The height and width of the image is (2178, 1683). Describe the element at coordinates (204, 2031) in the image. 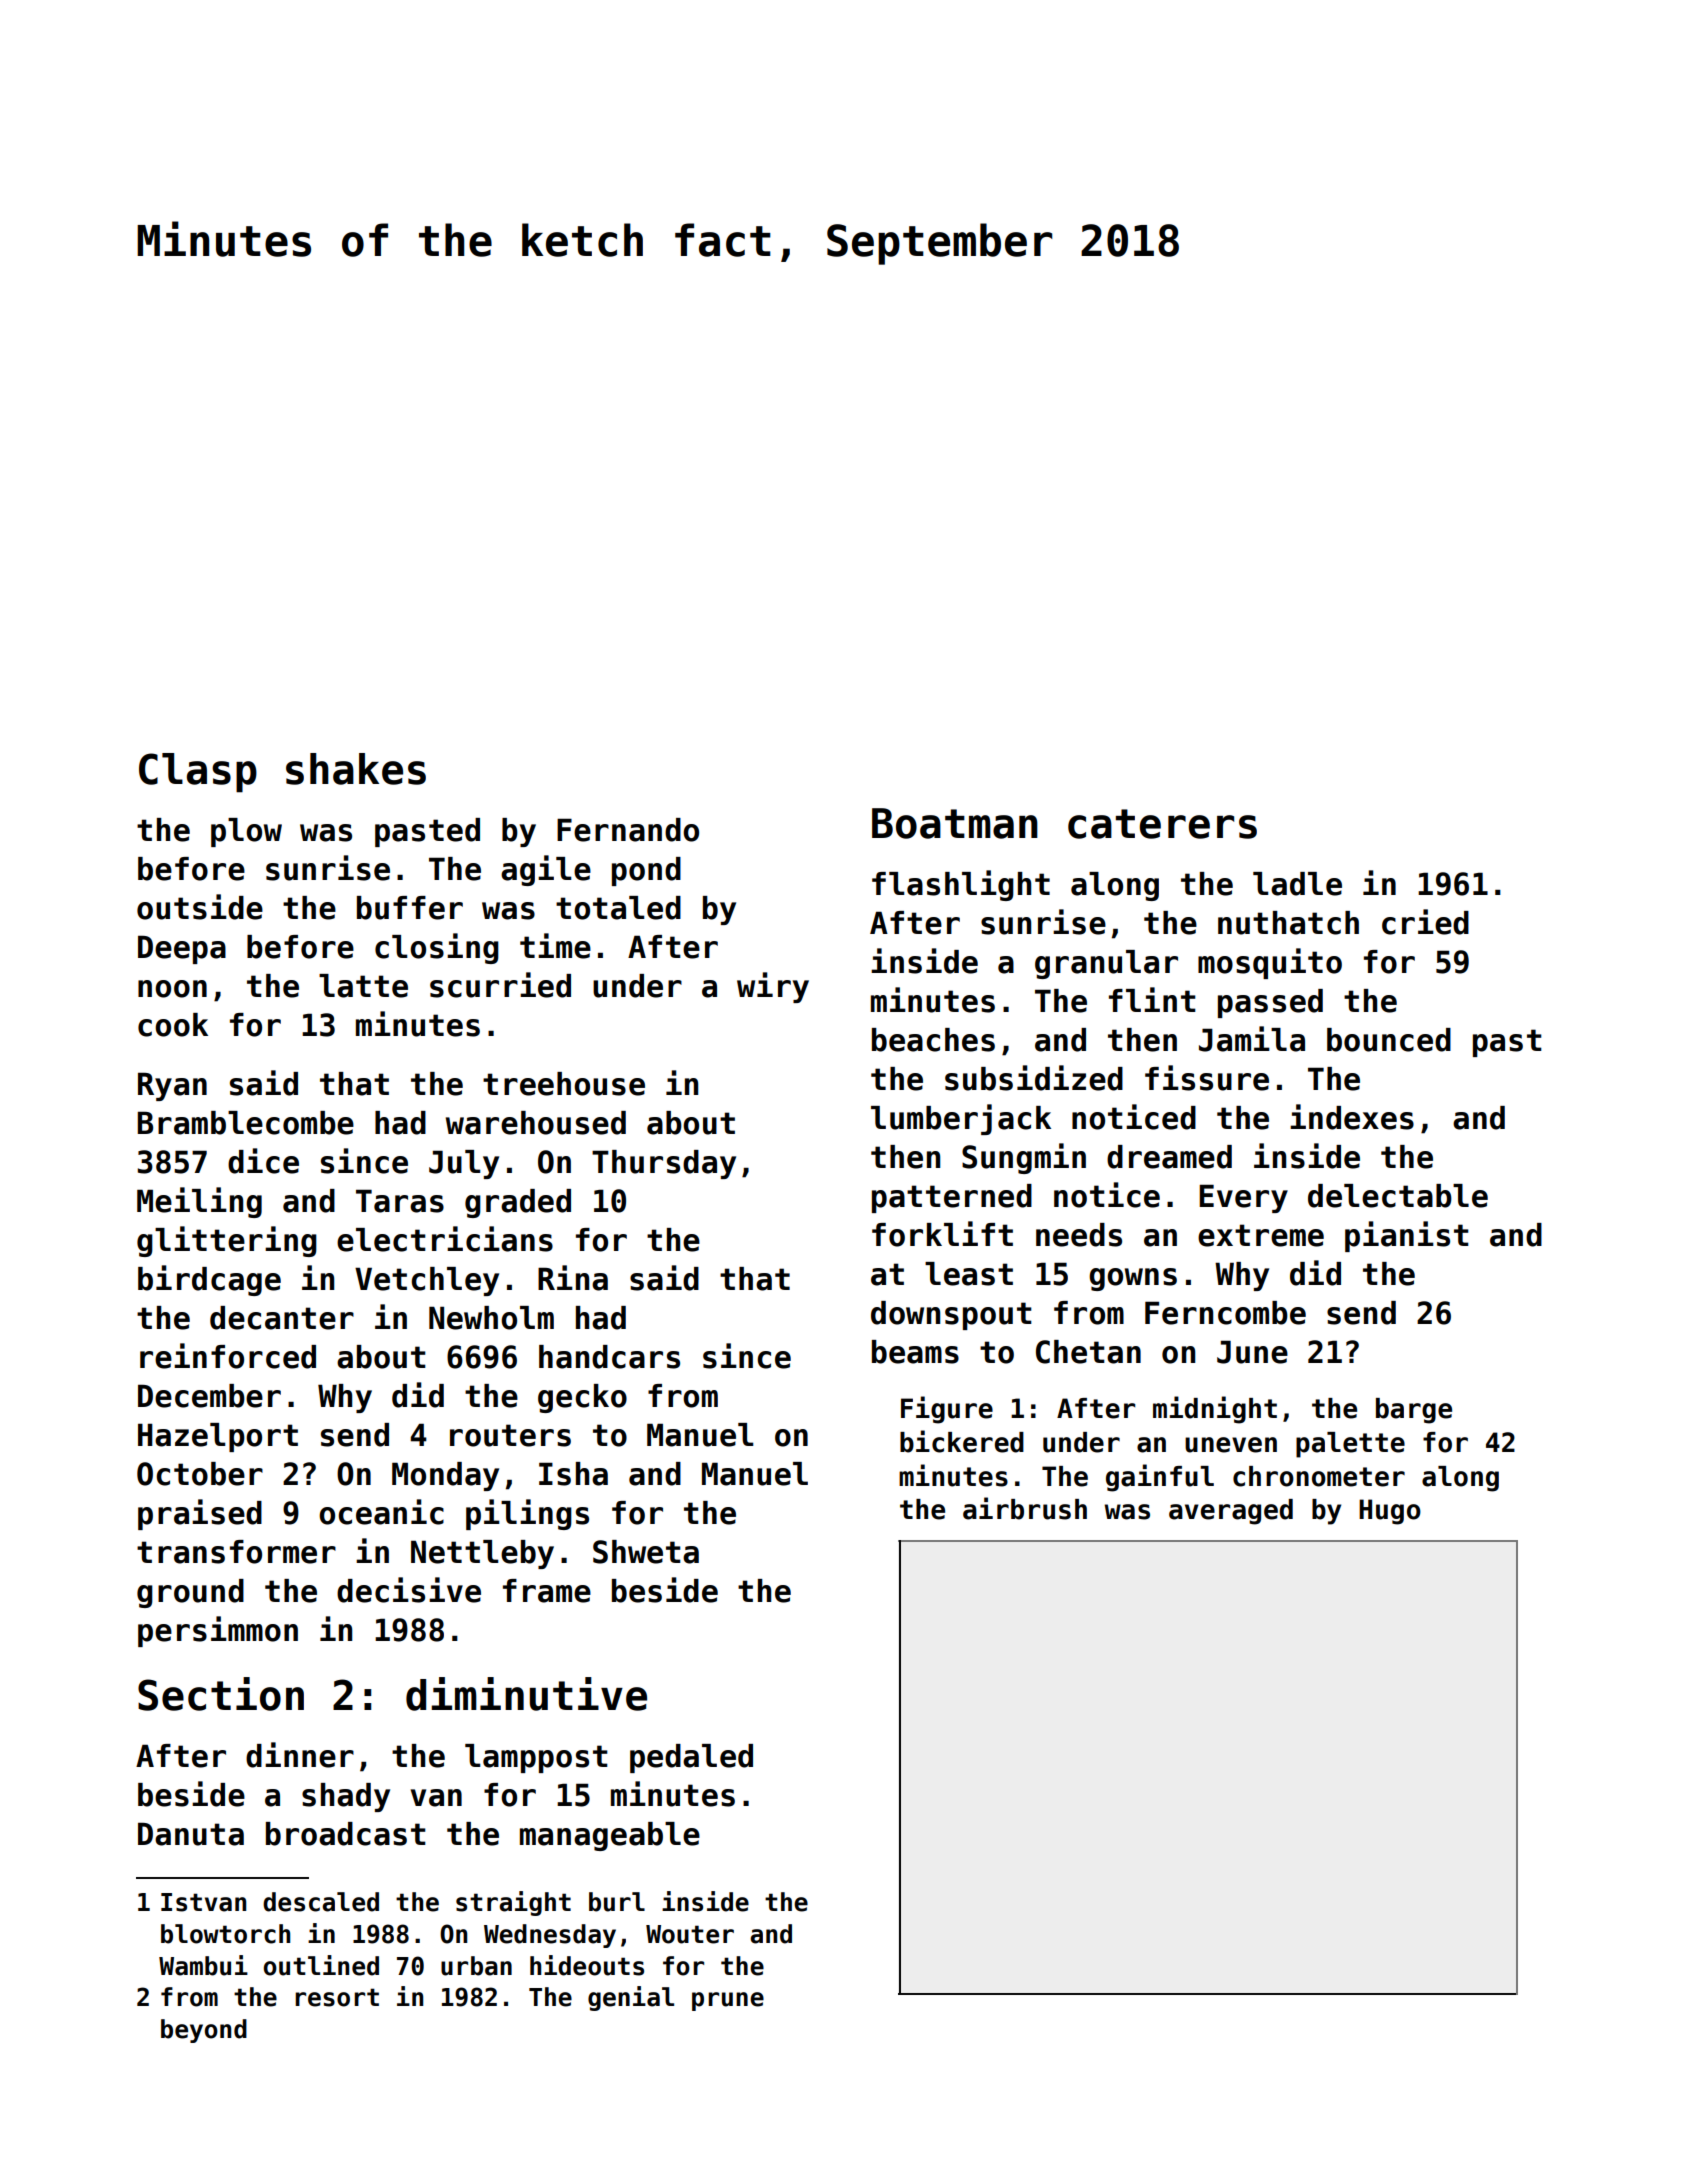

I see `beyond` at that location.
